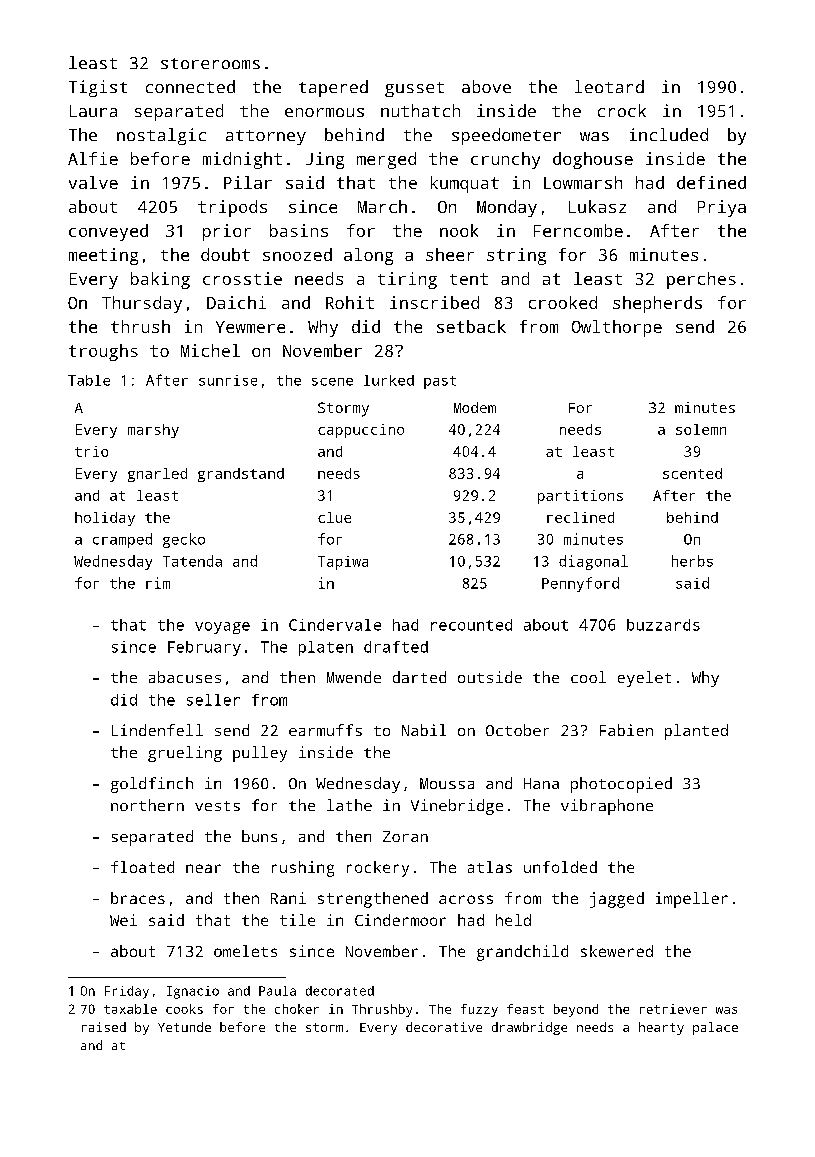  What do you see at coordinates (597, 206) in the screenshot?
I see `Lukasz` at bounding box center [597, 206].
